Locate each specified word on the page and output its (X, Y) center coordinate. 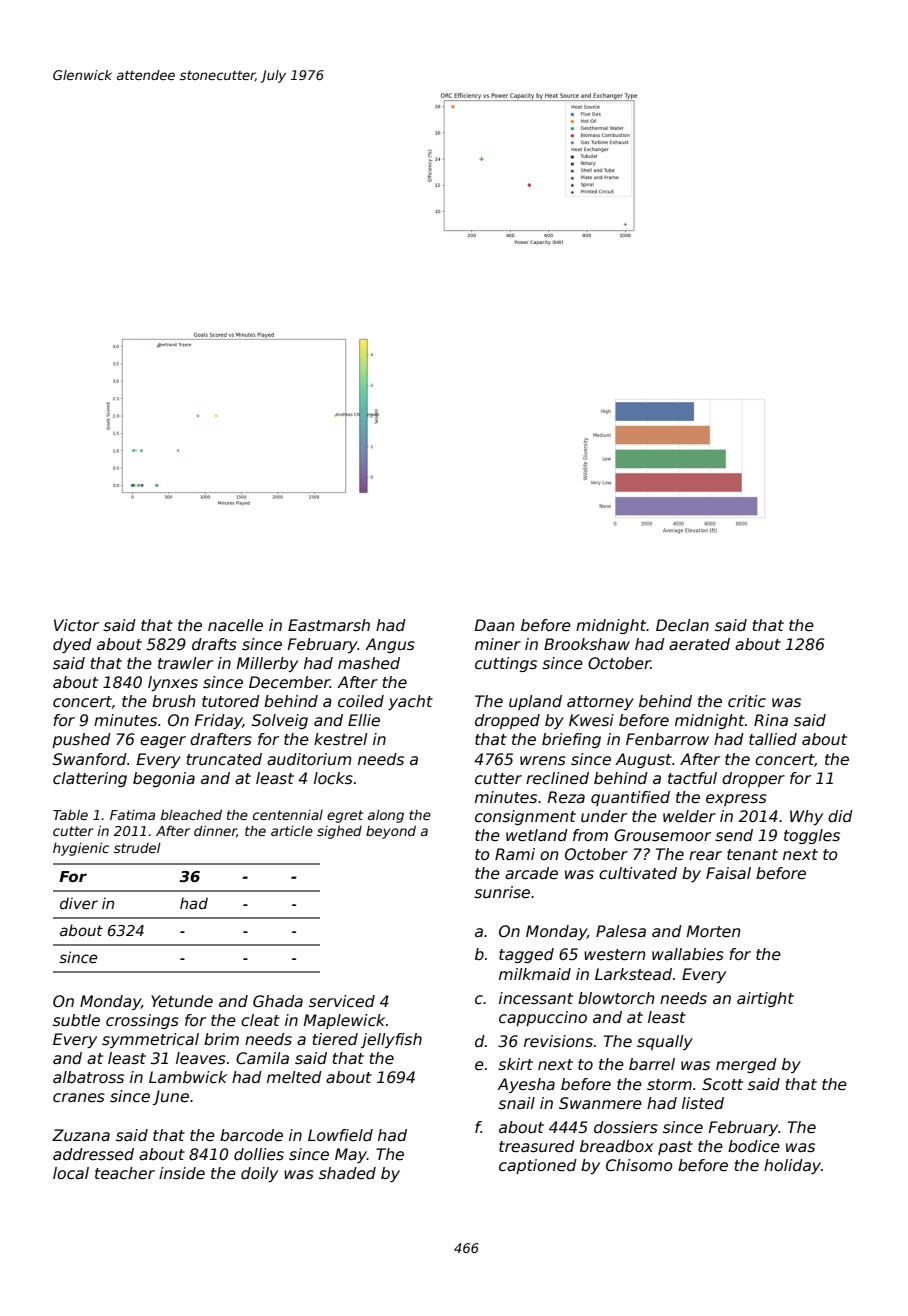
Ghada (278, 1001)
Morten (714, 931)
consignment (525, 817)
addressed (93, 1154)
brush (174, 701)
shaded (347, 1173)
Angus (390, 645)
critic (747, 701)
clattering (90, 779)
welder (689, 816)
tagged (526, 955)
